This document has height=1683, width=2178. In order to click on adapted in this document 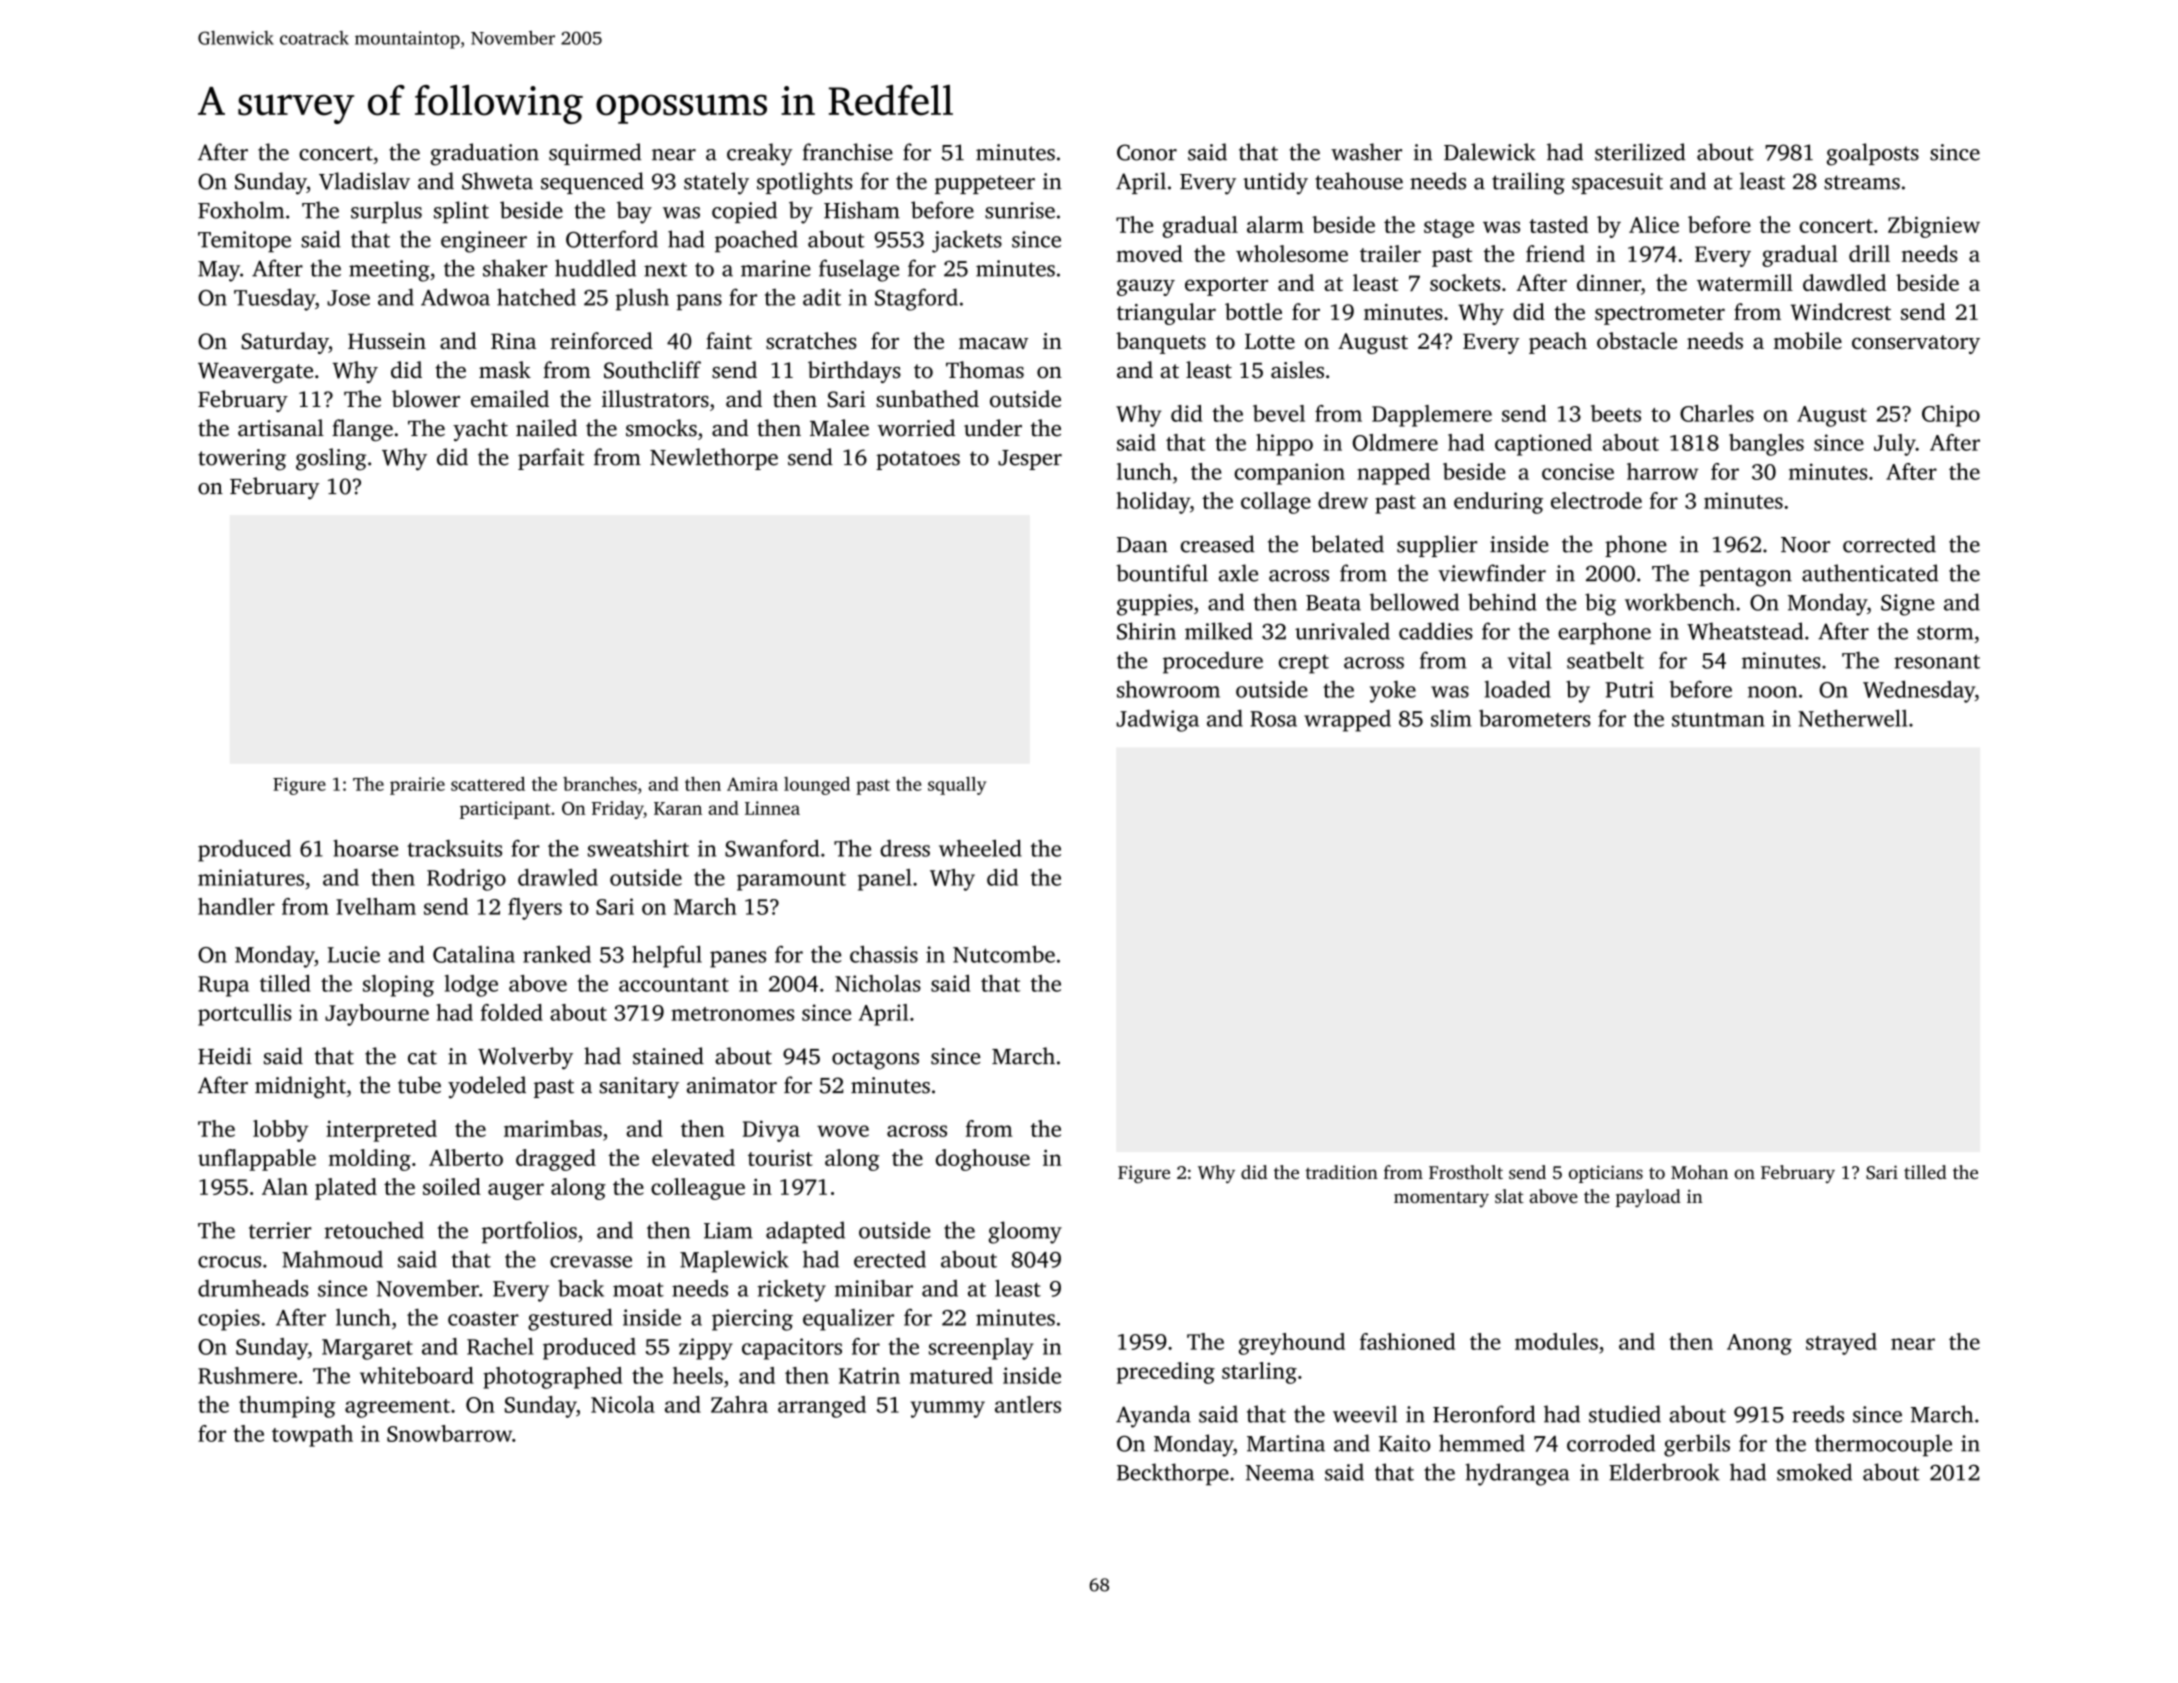, I will do `click(805, 1232)`.
